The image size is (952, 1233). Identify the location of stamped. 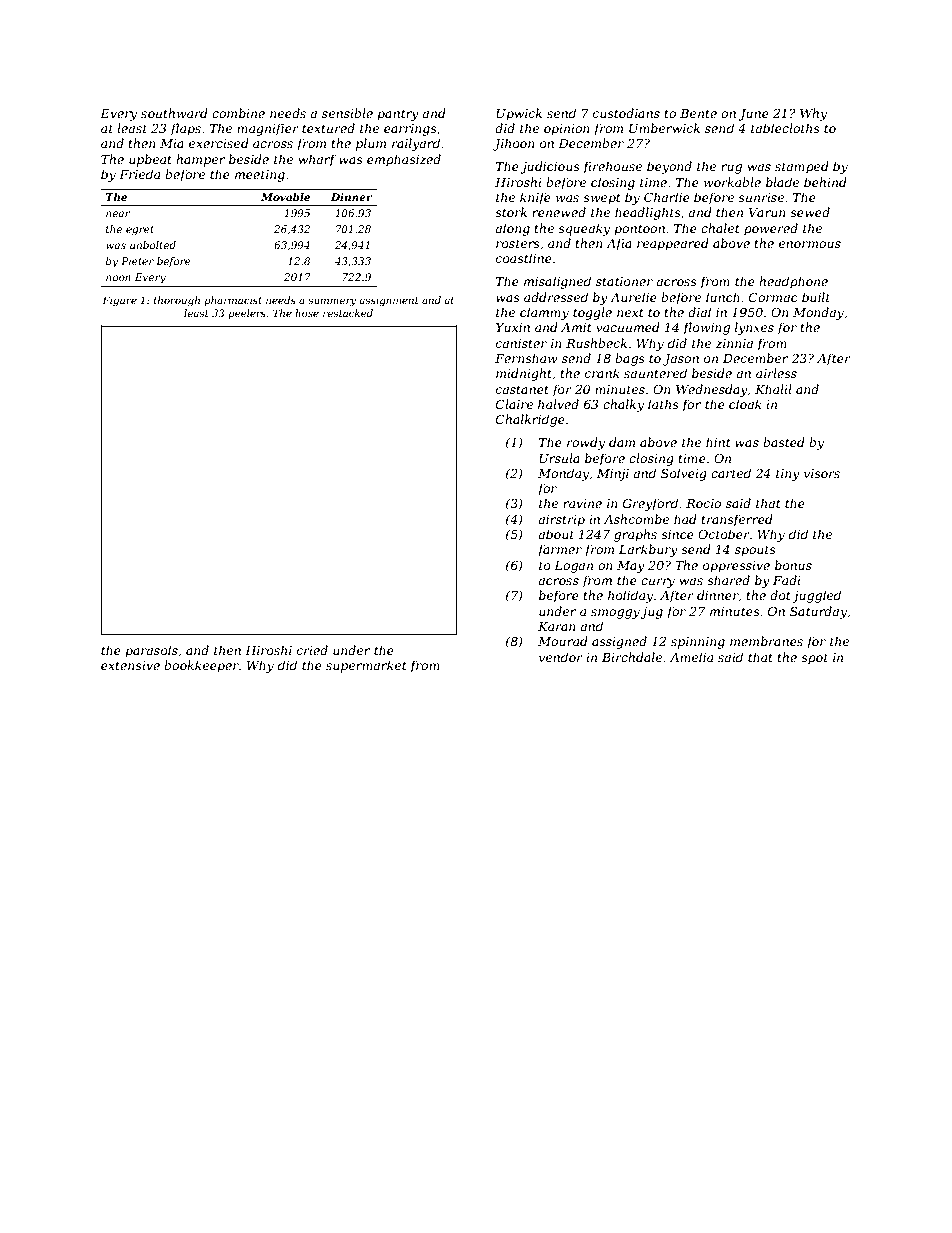
(802, 167).
